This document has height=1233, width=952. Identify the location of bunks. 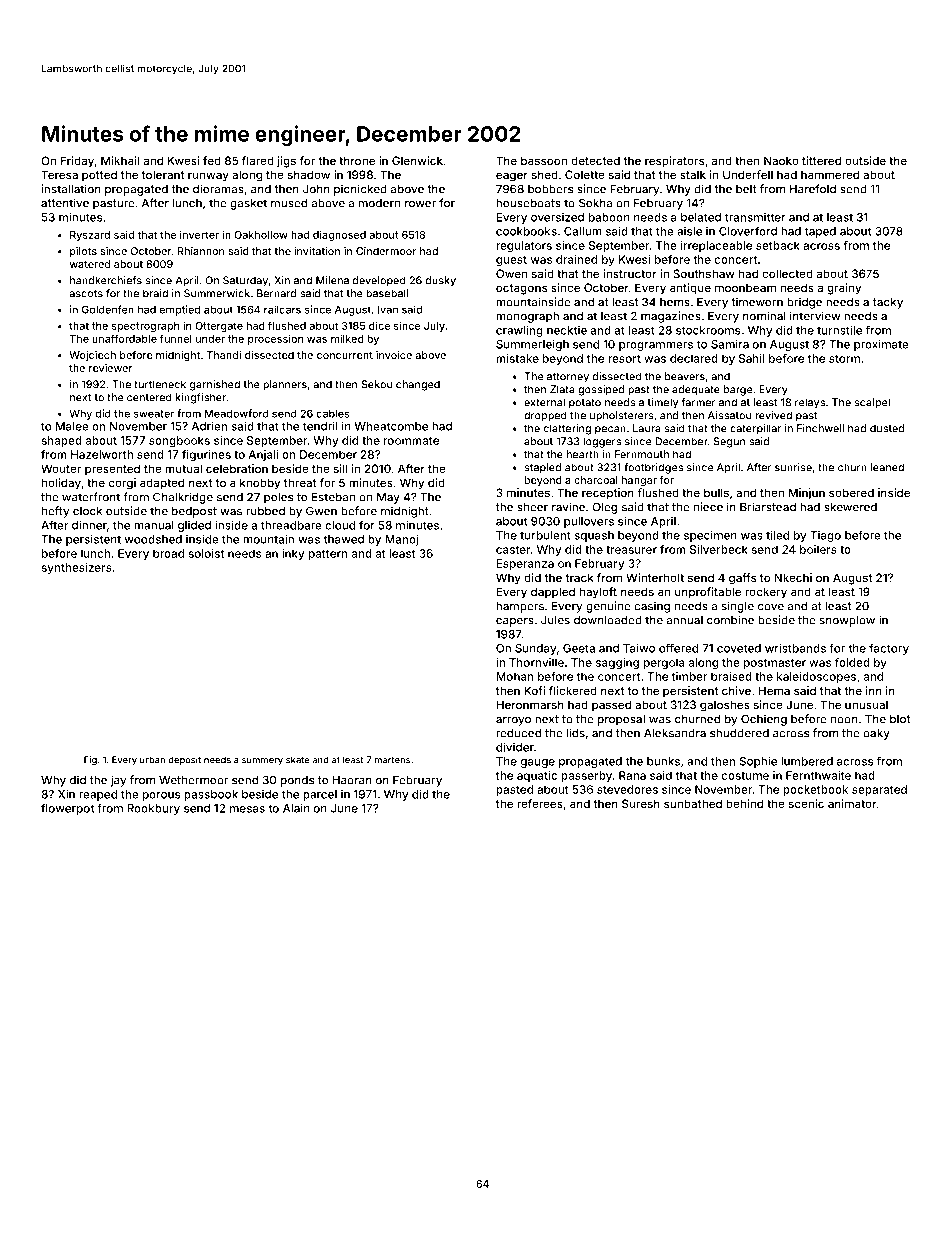
(663, 761).
